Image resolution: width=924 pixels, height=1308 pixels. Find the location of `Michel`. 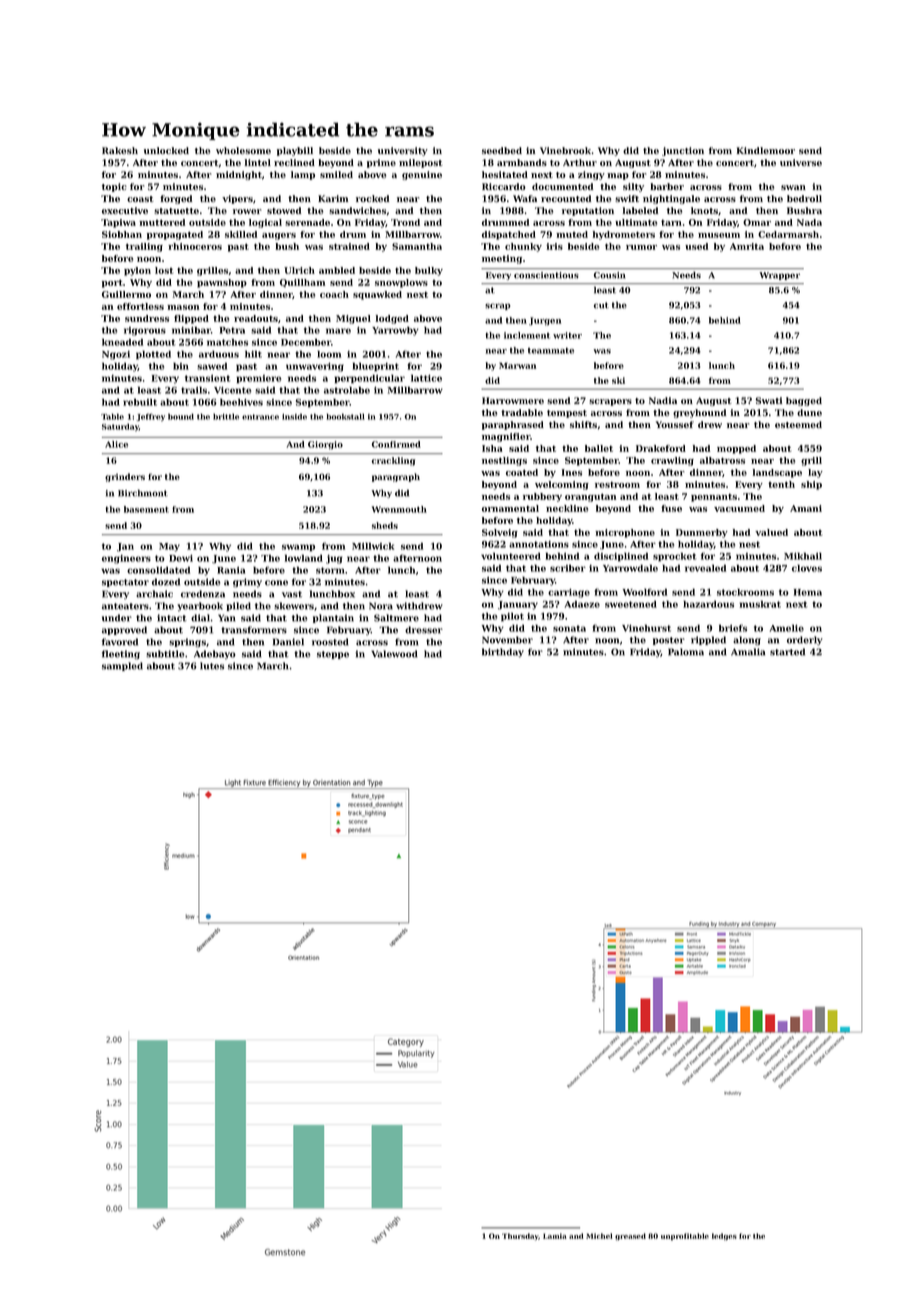

Michel is located at coordinates (599, 1236).
